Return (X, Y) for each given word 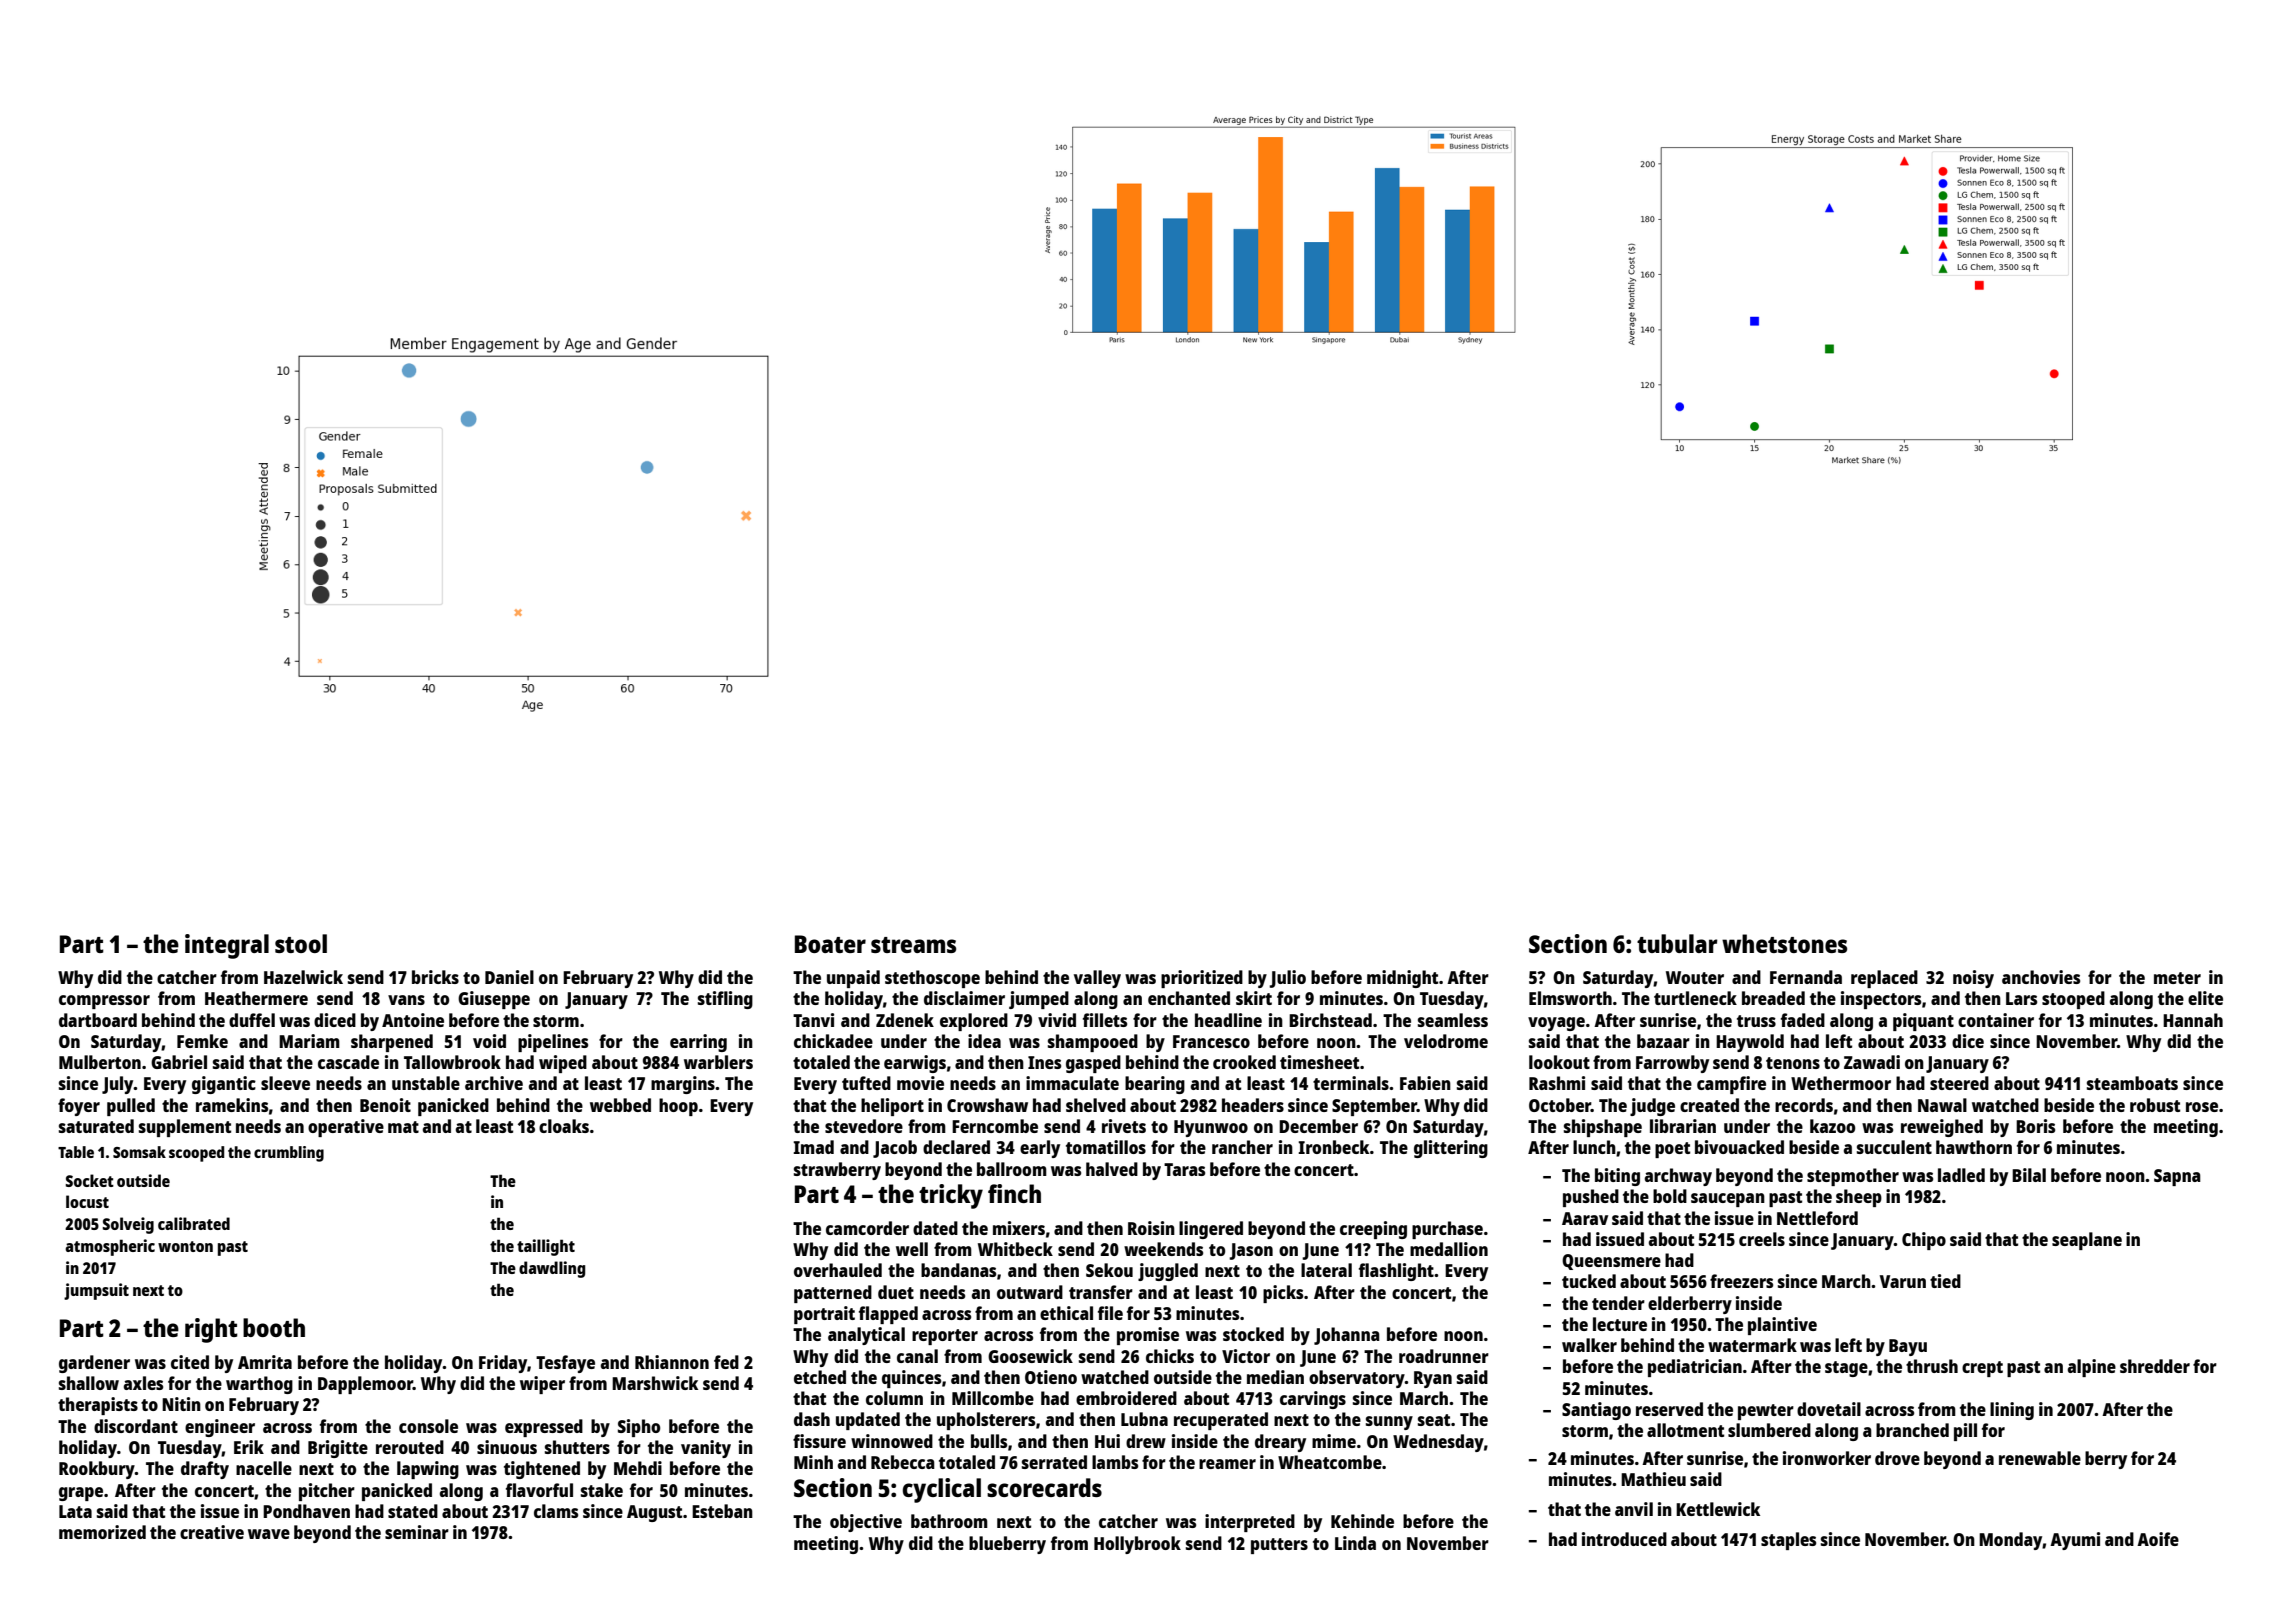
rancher (1242, 1147)
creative (212, 1532)
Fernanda (1806, 977)
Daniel (509, 977)
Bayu (1908, 1347)
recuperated (1221, 1421)
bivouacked (1739, 1147)
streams (913, 945)
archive (494, 1083)
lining (2012, 1411)
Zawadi (1872, 1062)
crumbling (289, 1154)
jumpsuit (96, 1291)
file (1110, 1313)
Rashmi (1557, 1083)
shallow (89, 1383)
